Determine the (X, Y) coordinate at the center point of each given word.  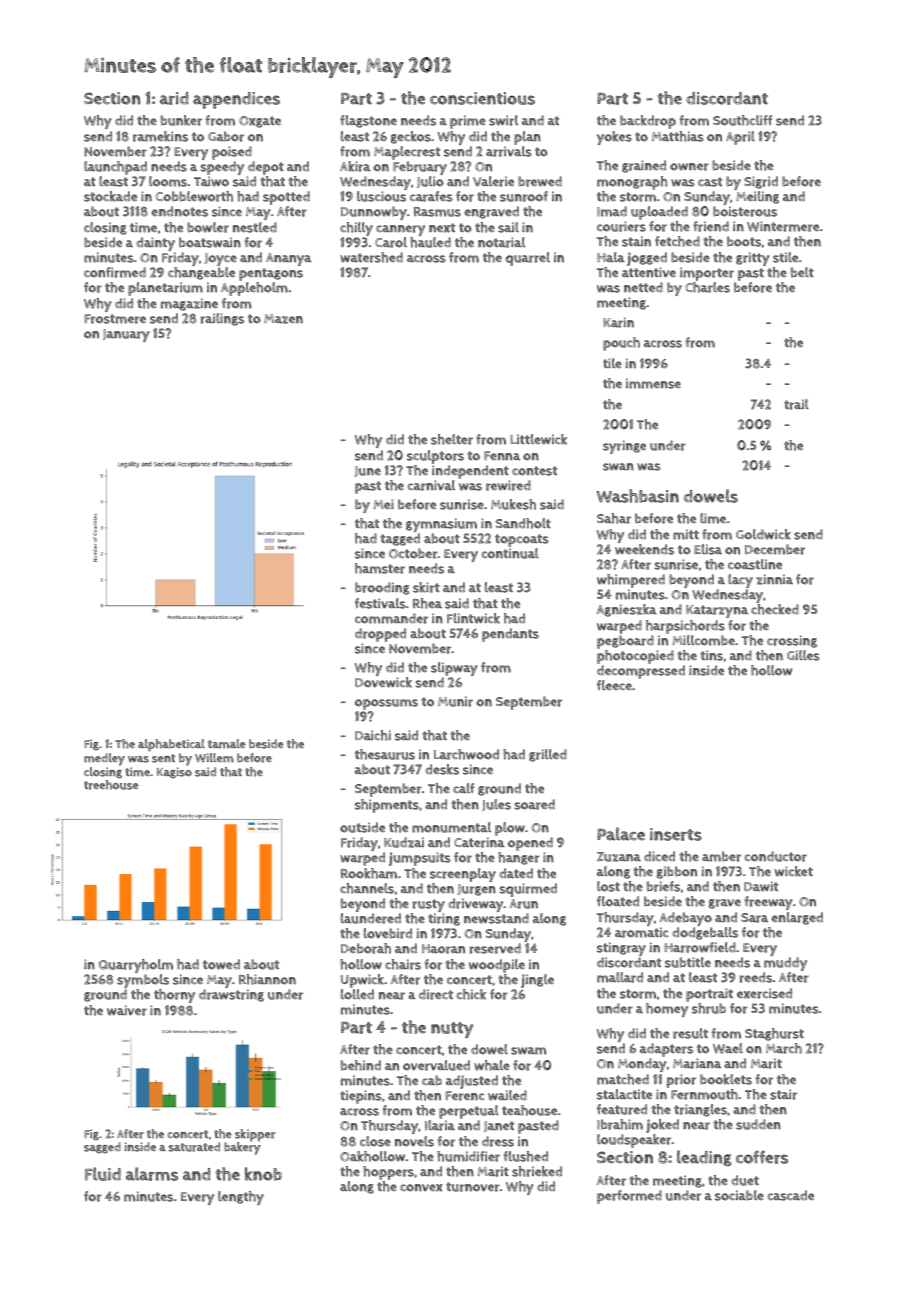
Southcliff (742, 120)
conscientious (482, 98)
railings (222, 319)
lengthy (241, 1198)
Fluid (103, 1174)
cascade (791, 1195)
